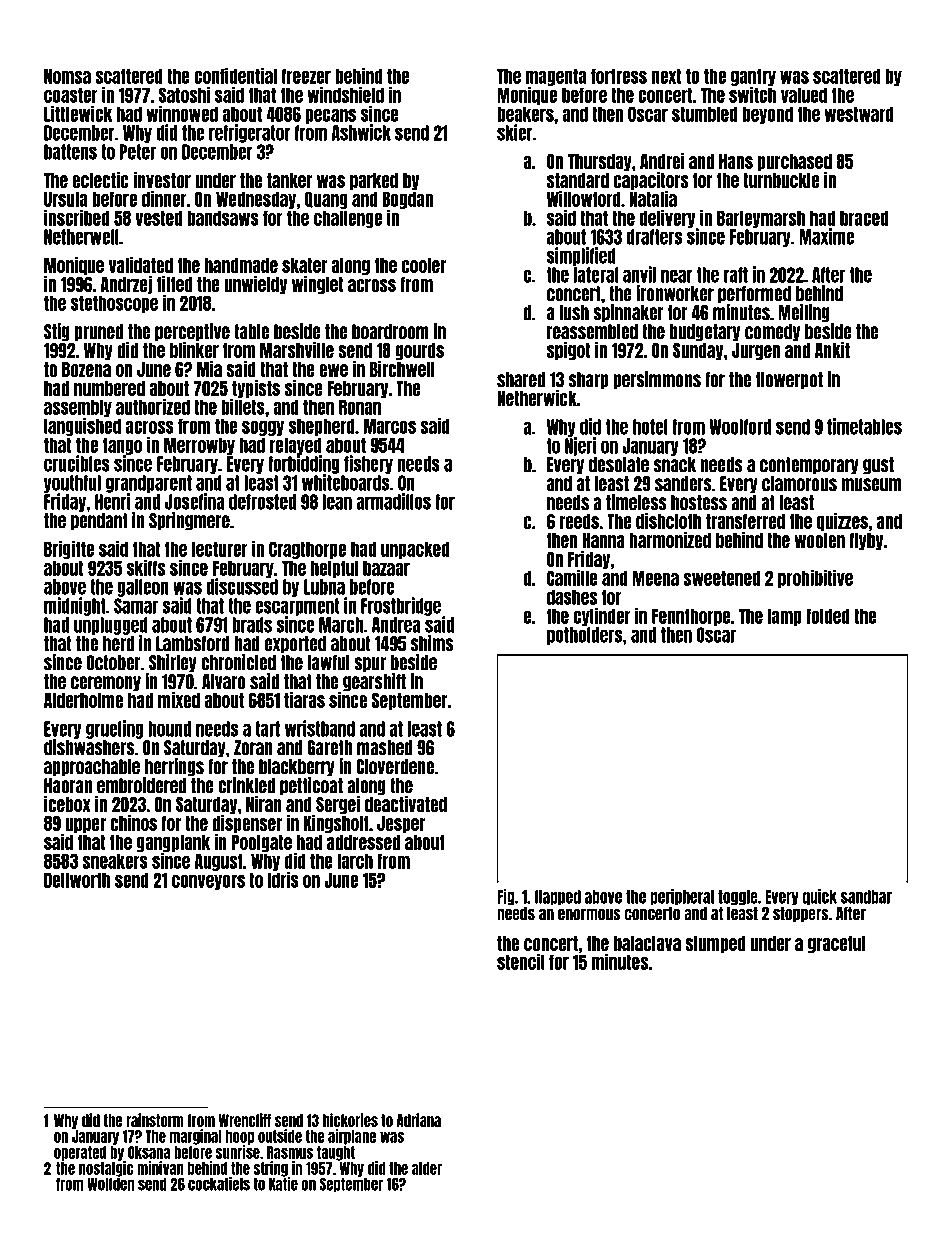 This screenshot has height=1233, width=952. I want to click on Andrzej, so click(126, 285).
